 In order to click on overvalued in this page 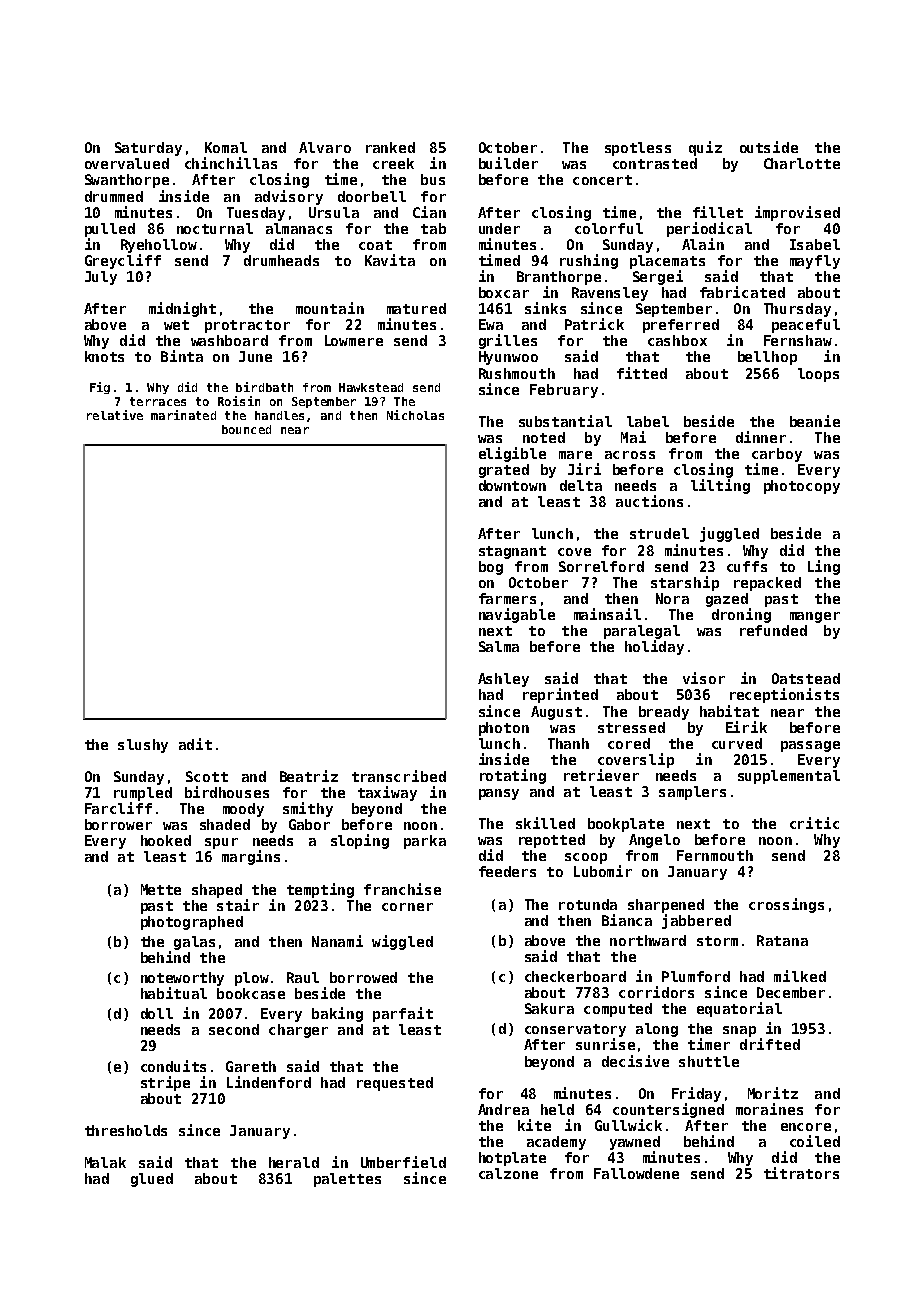, I will do `click(127, 163)`.
